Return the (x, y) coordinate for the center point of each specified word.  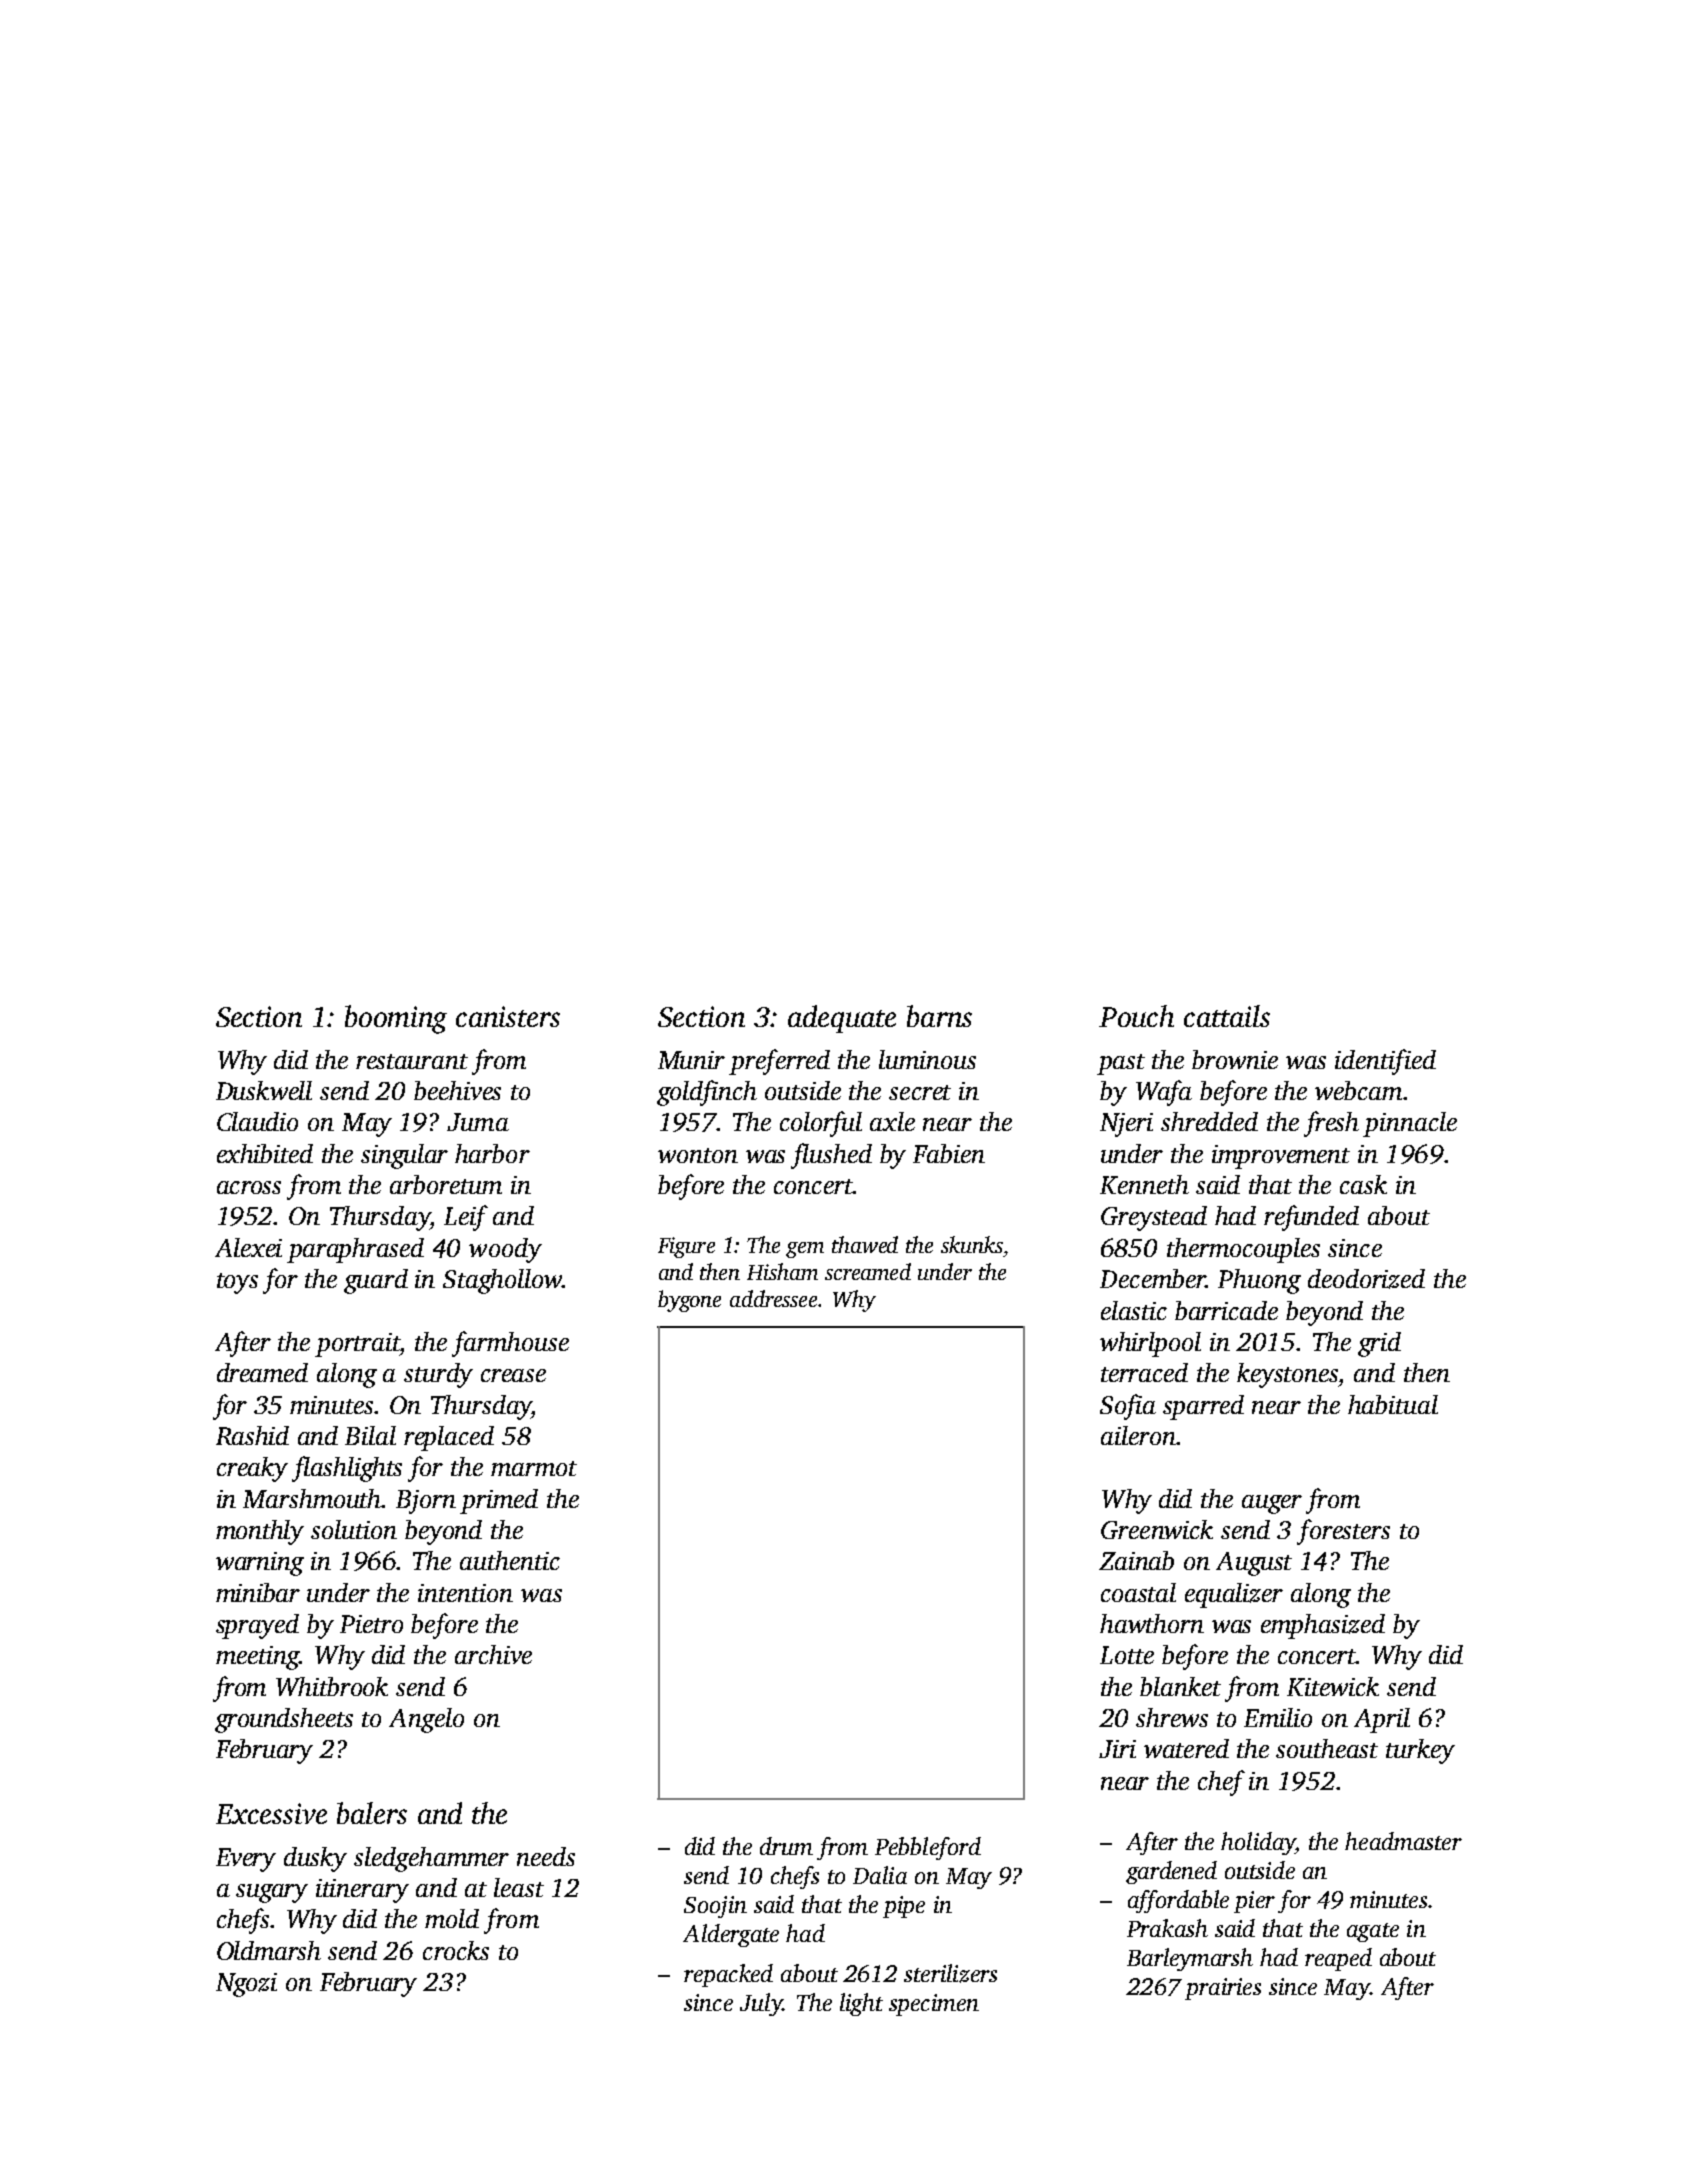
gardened (1171, 1872)
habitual (1393, 1404)
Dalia (880, 1875)
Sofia (1128, 1407)
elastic (1134, 1310)
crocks (456, 1950)
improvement (1281, 1157)
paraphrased (355, 1250)
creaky (252, 1469)
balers (372, 1813)
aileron (1138, 1435)
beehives (457, 1090)
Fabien (949, 1153)
